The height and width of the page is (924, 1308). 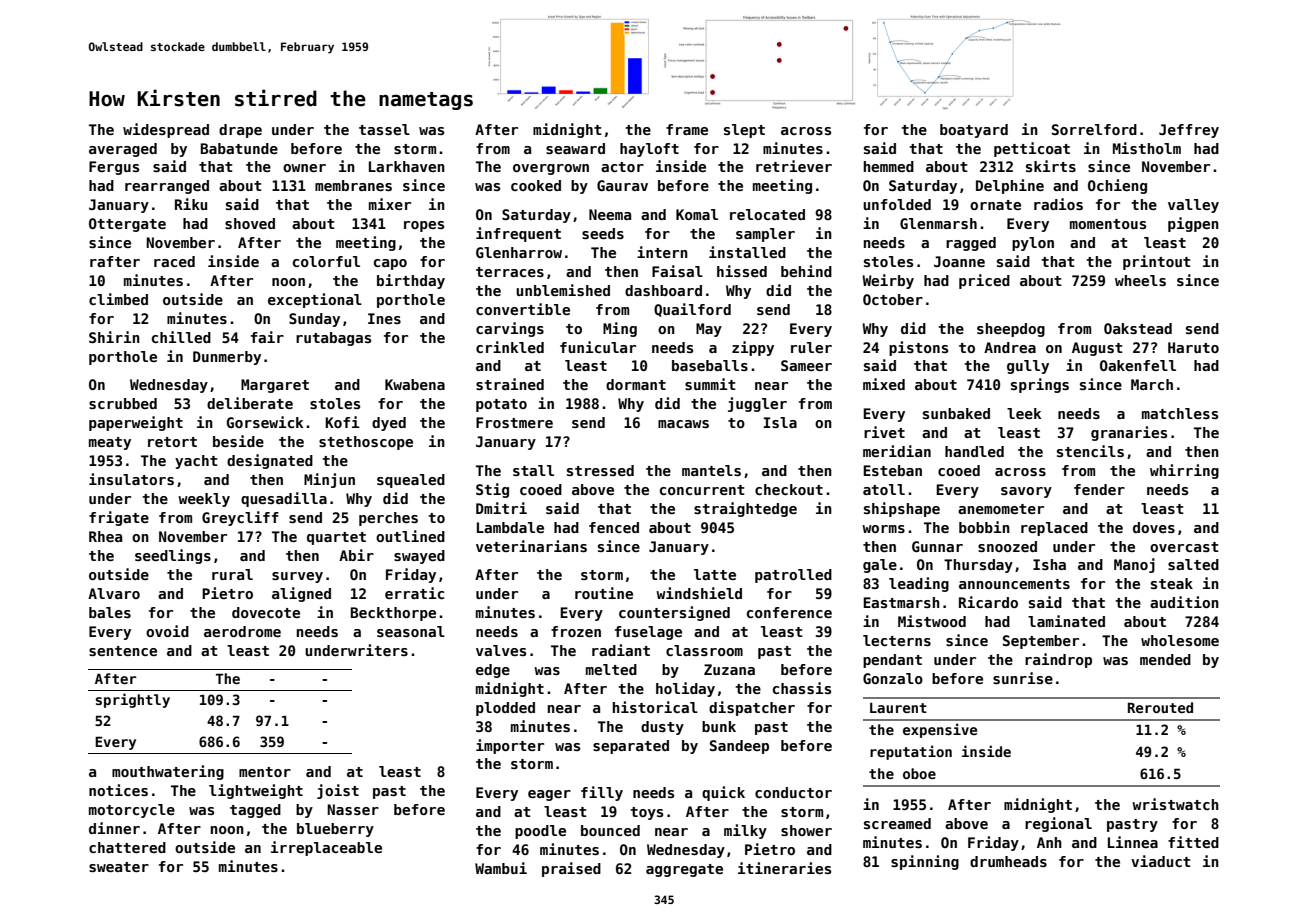 What do you see at coordinates (937, 546) in the page?
I see `Gunnar` at bounding box center [937, 546].
